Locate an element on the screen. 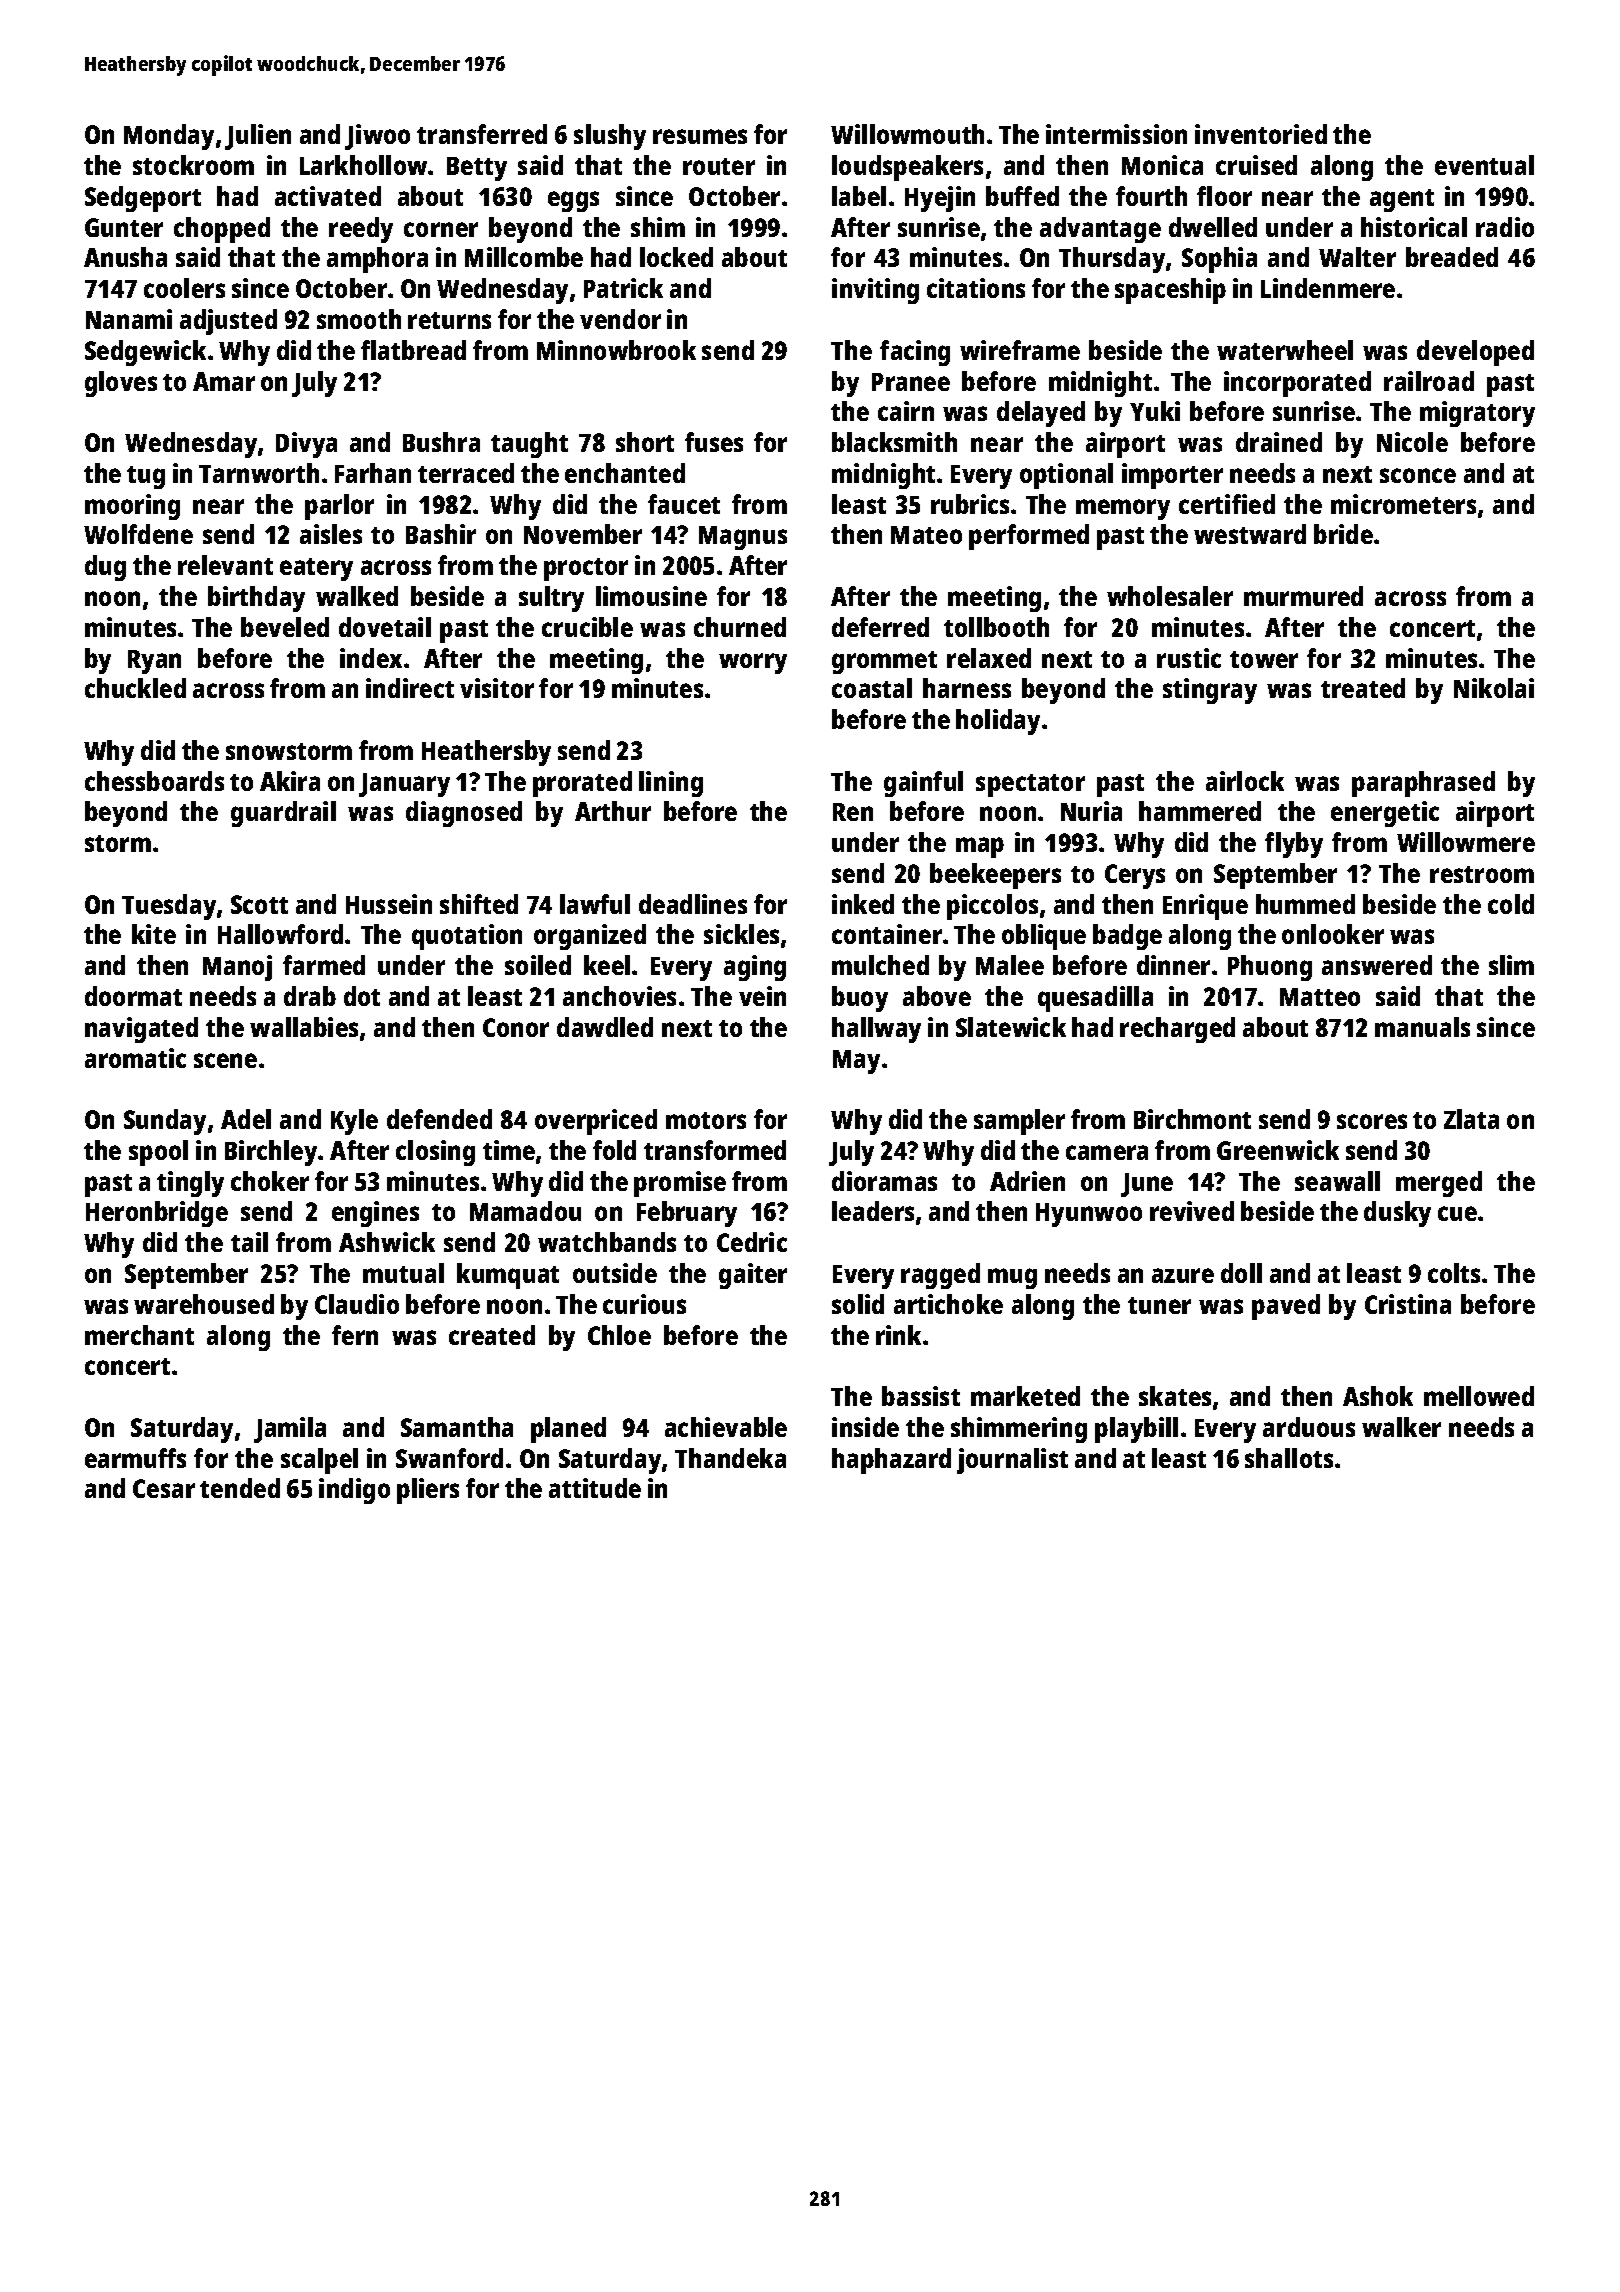 The height and width of the screenshot is (2292, 1620). bride is located at coordinates (1343, 534).
